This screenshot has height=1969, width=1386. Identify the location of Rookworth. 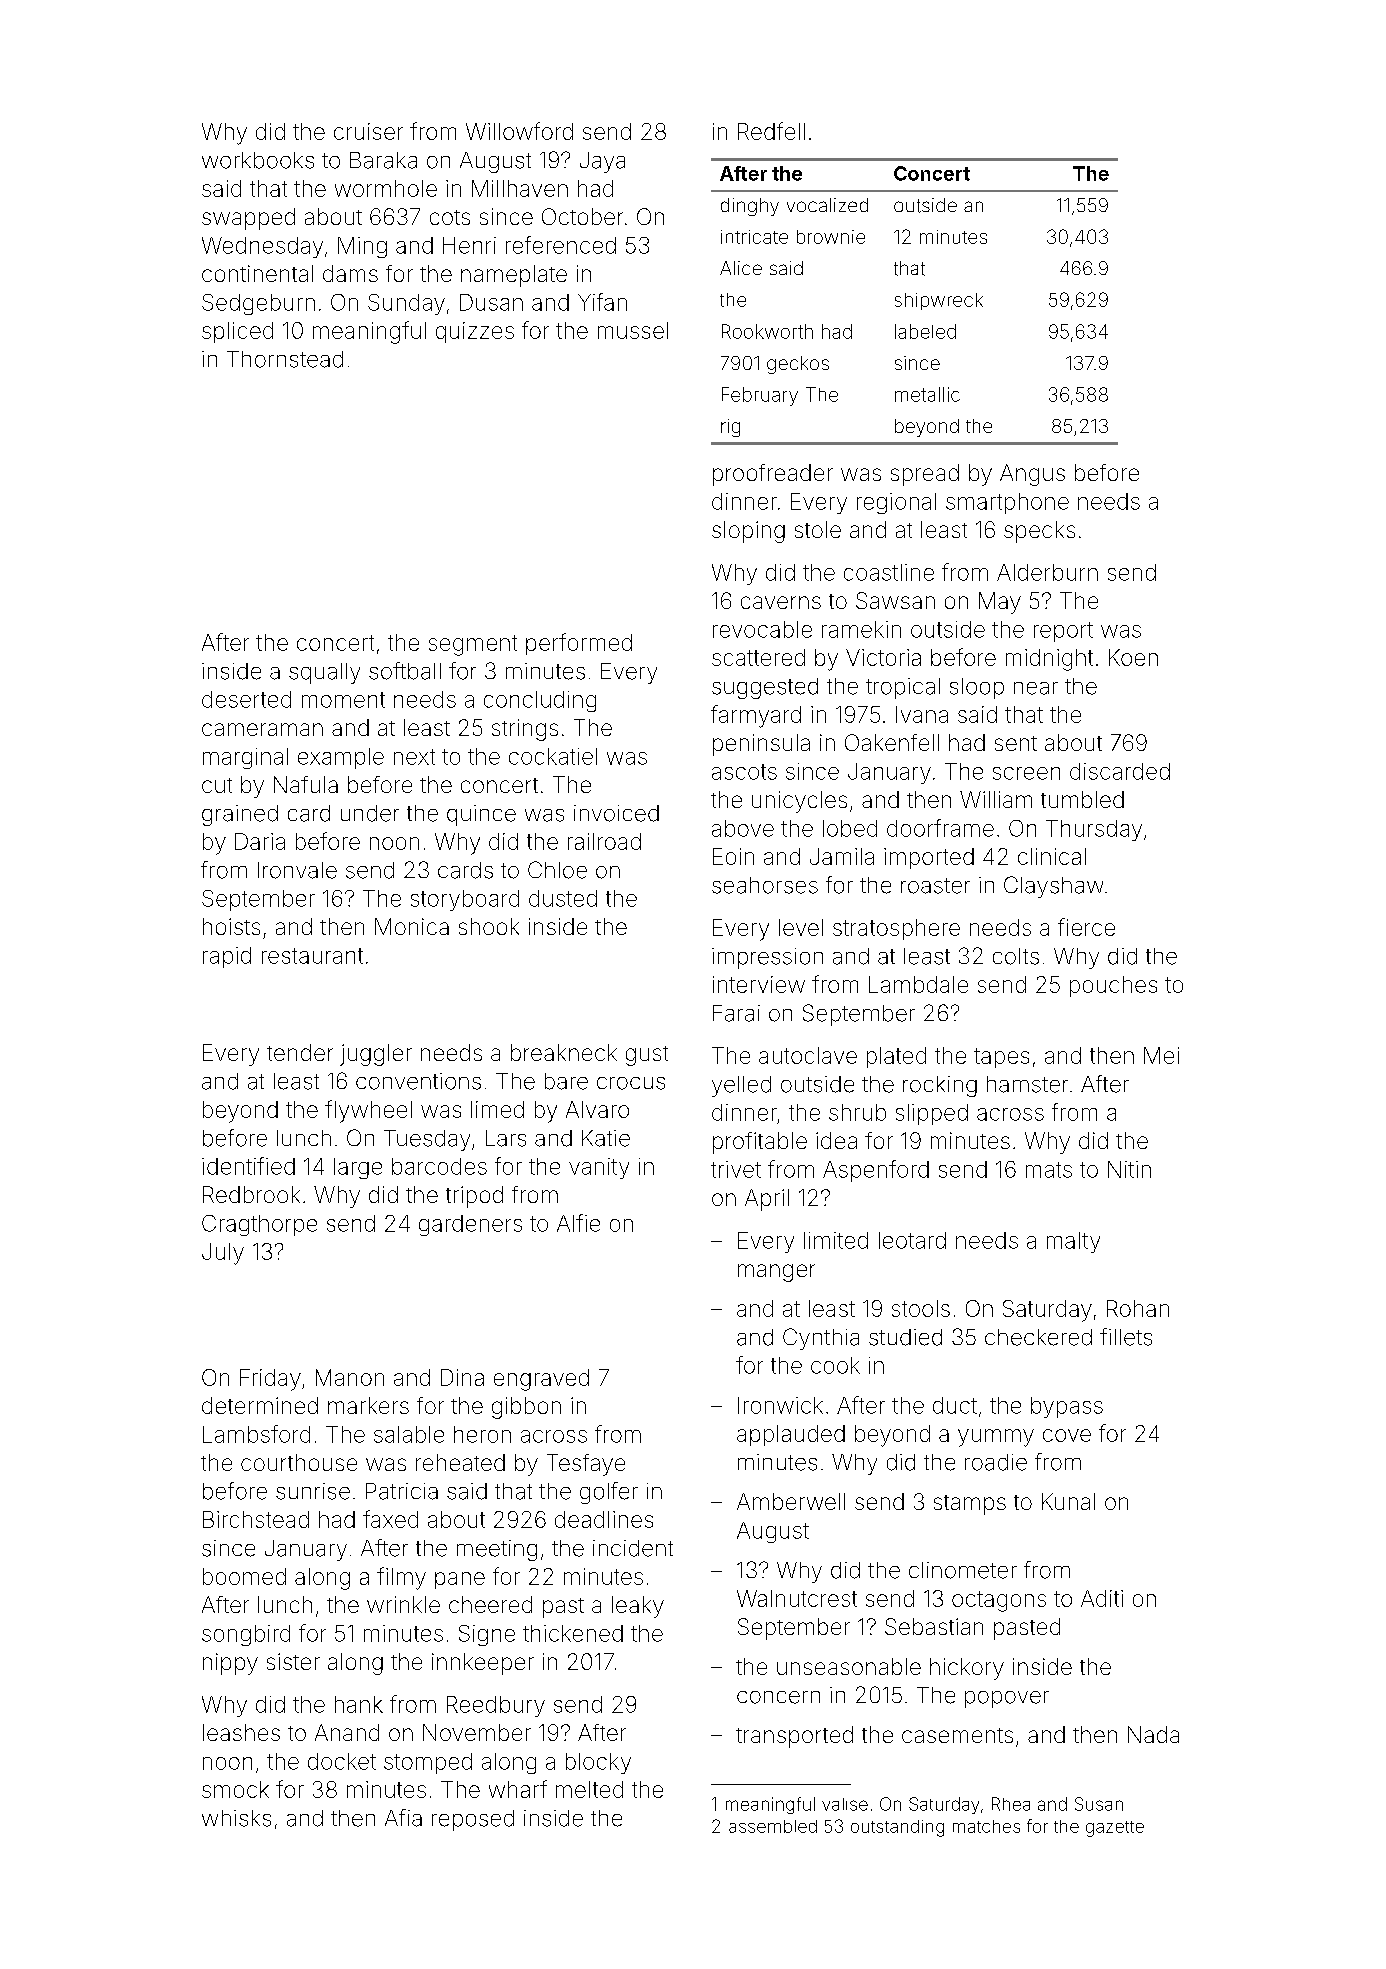
(767, 331).
